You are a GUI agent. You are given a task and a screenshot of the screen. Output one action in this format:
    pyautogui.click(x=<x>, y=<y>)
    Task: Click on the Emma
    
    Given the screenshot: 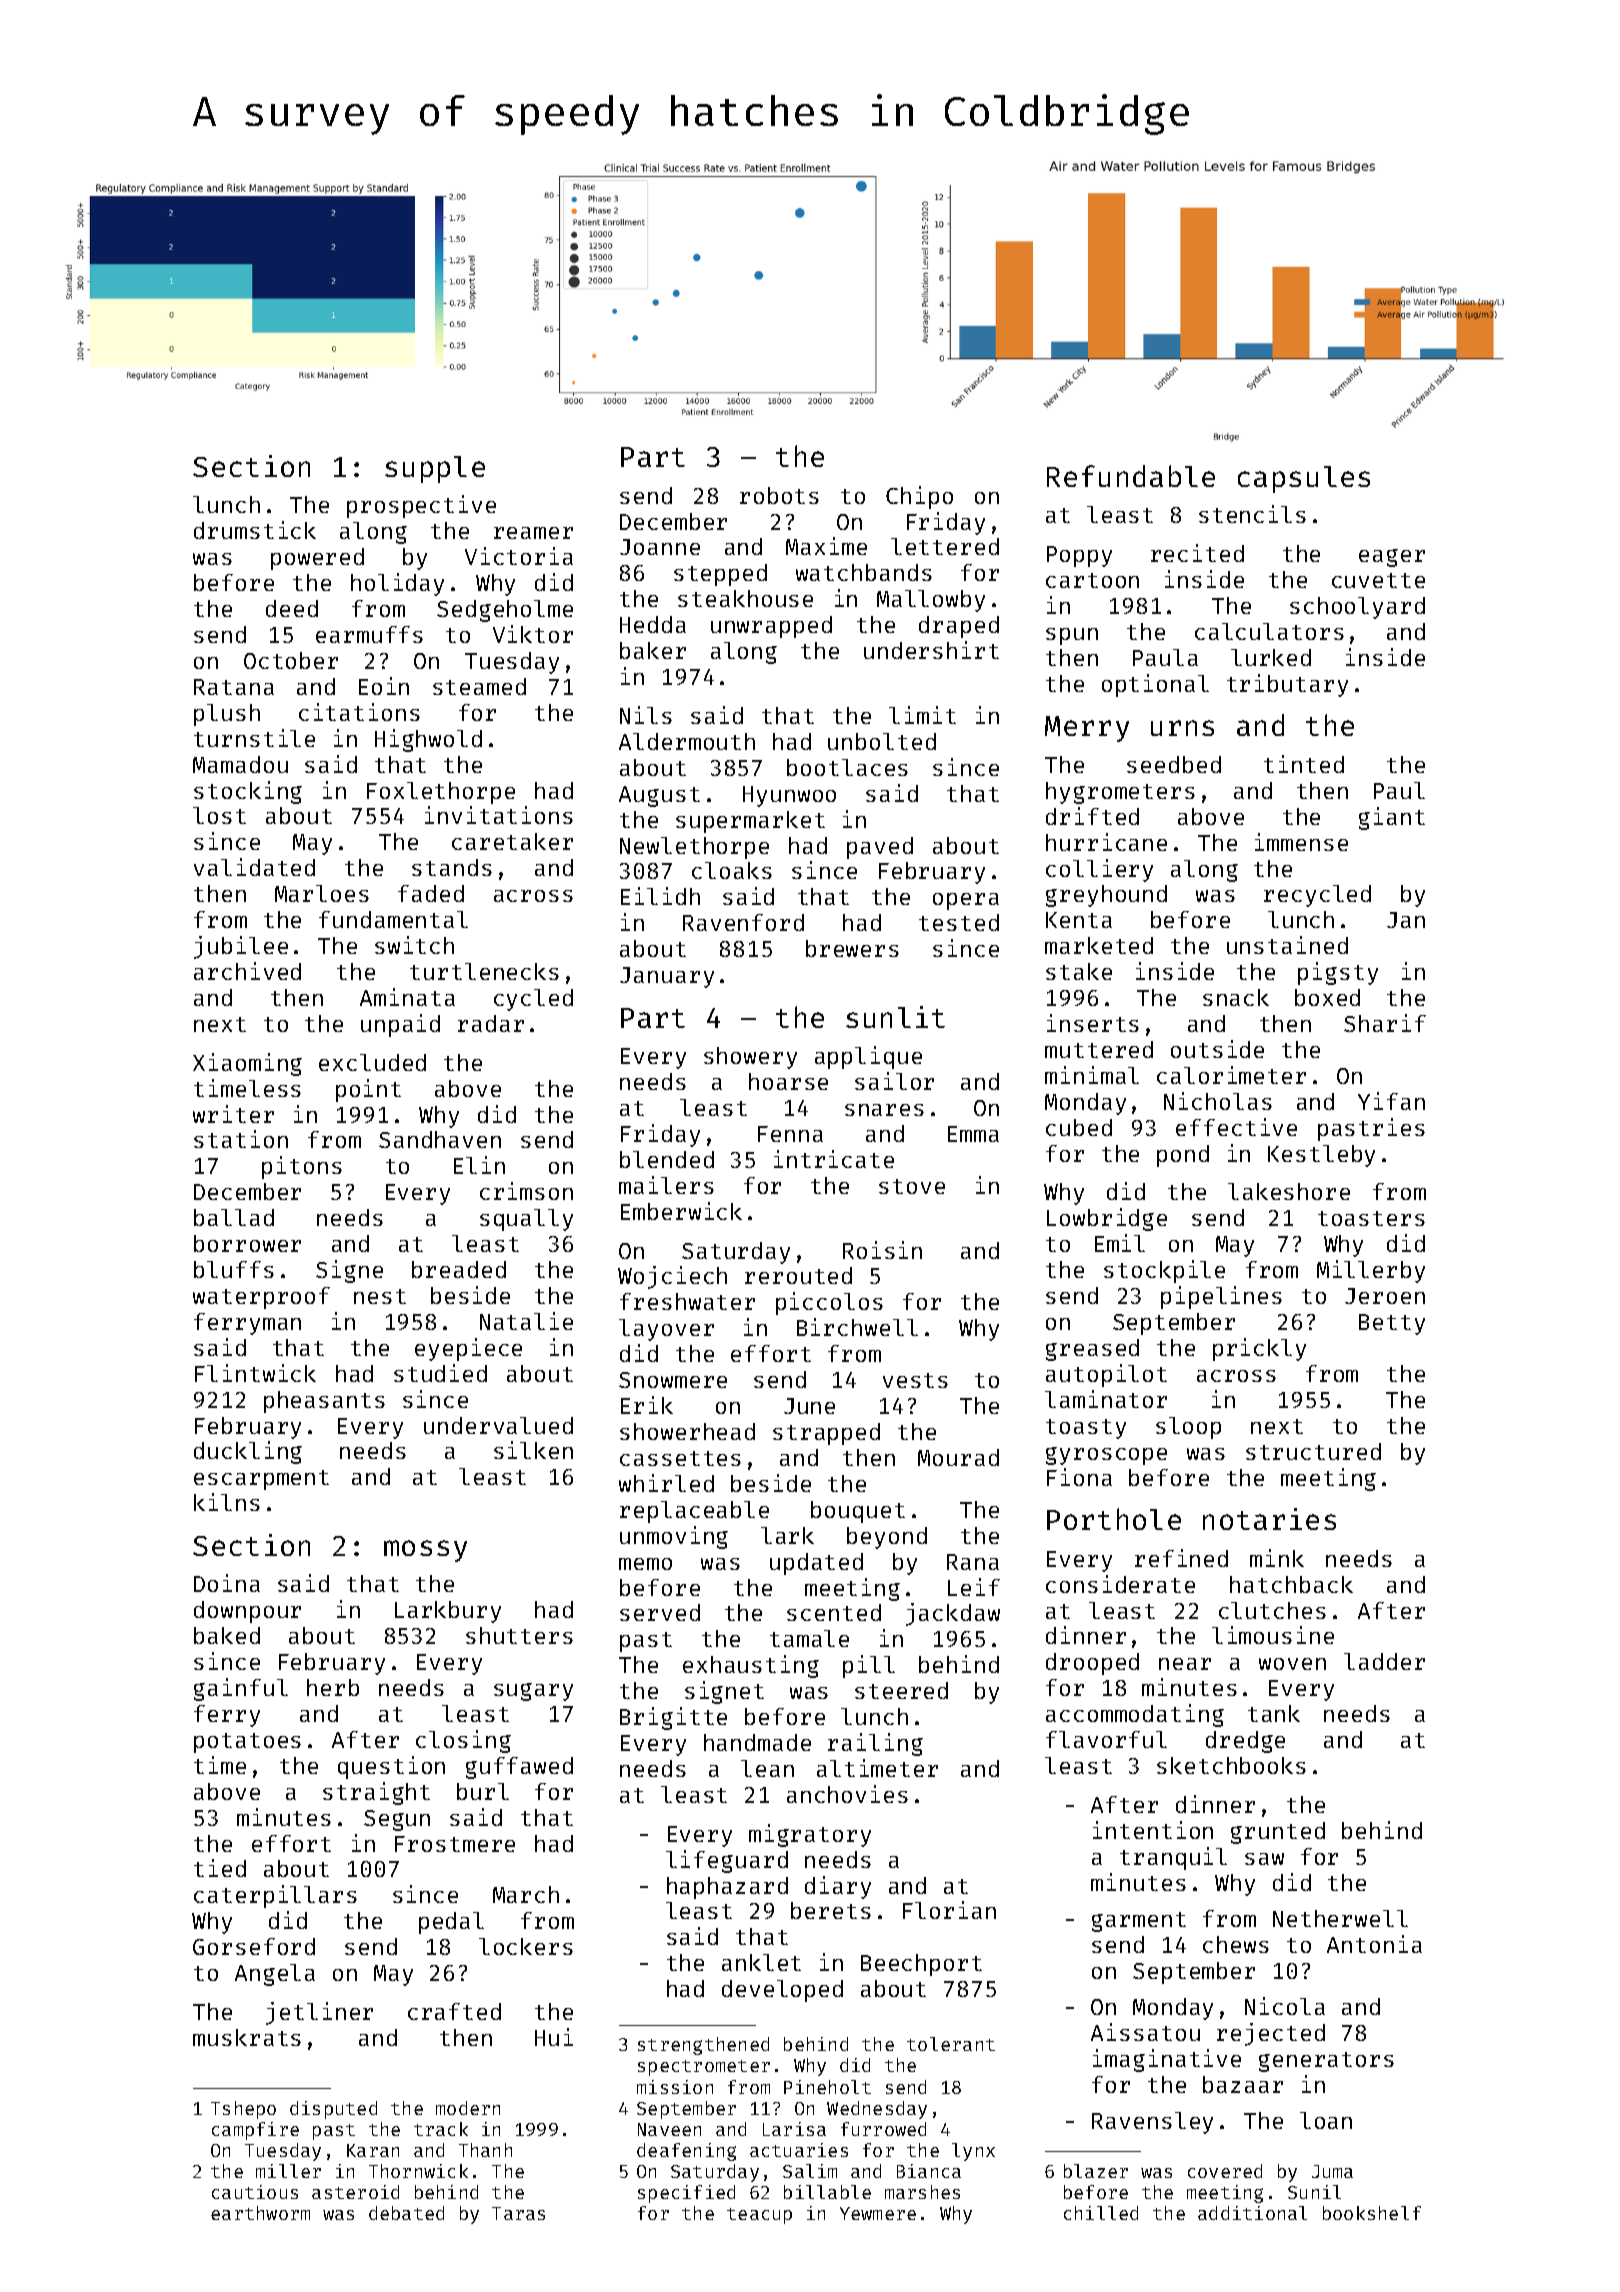 What is the action you would take?
    pyautogui.click(x=973, y=1134)
